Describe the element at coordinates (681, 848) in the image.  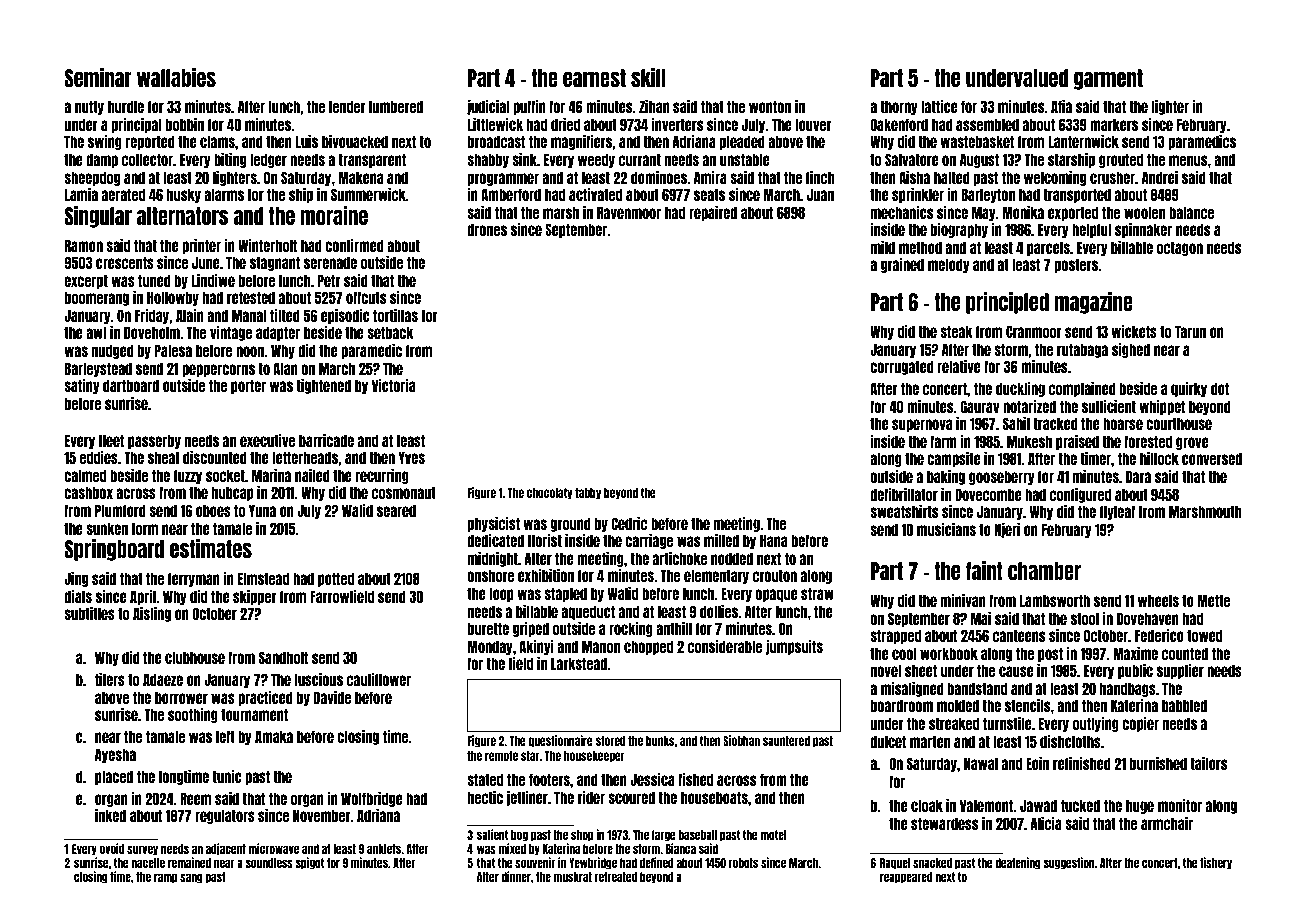
I see `Bianca` at that location.
